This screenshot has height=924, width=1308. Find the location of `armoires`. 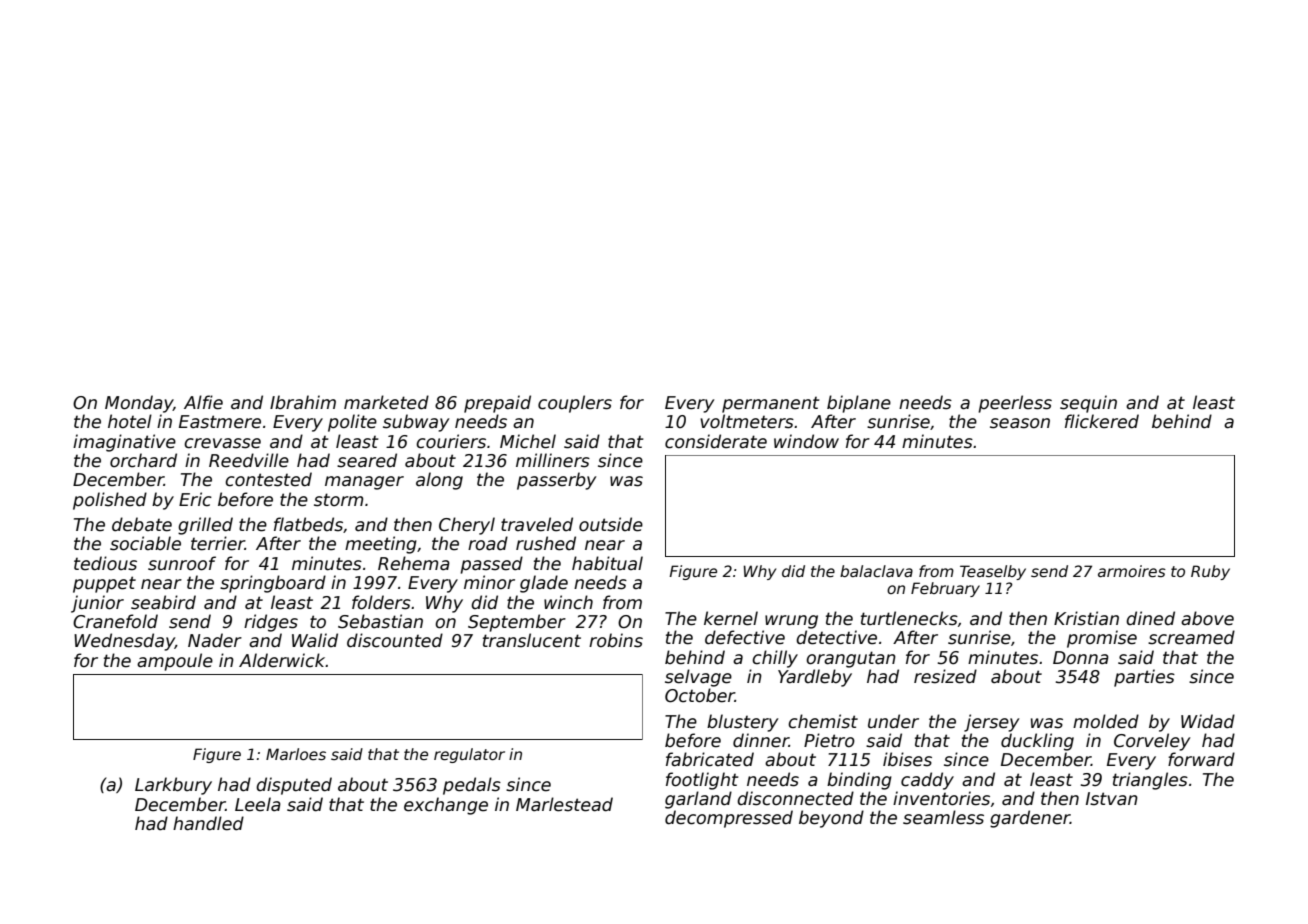

armoires is located at coordinates (1132, 571).
